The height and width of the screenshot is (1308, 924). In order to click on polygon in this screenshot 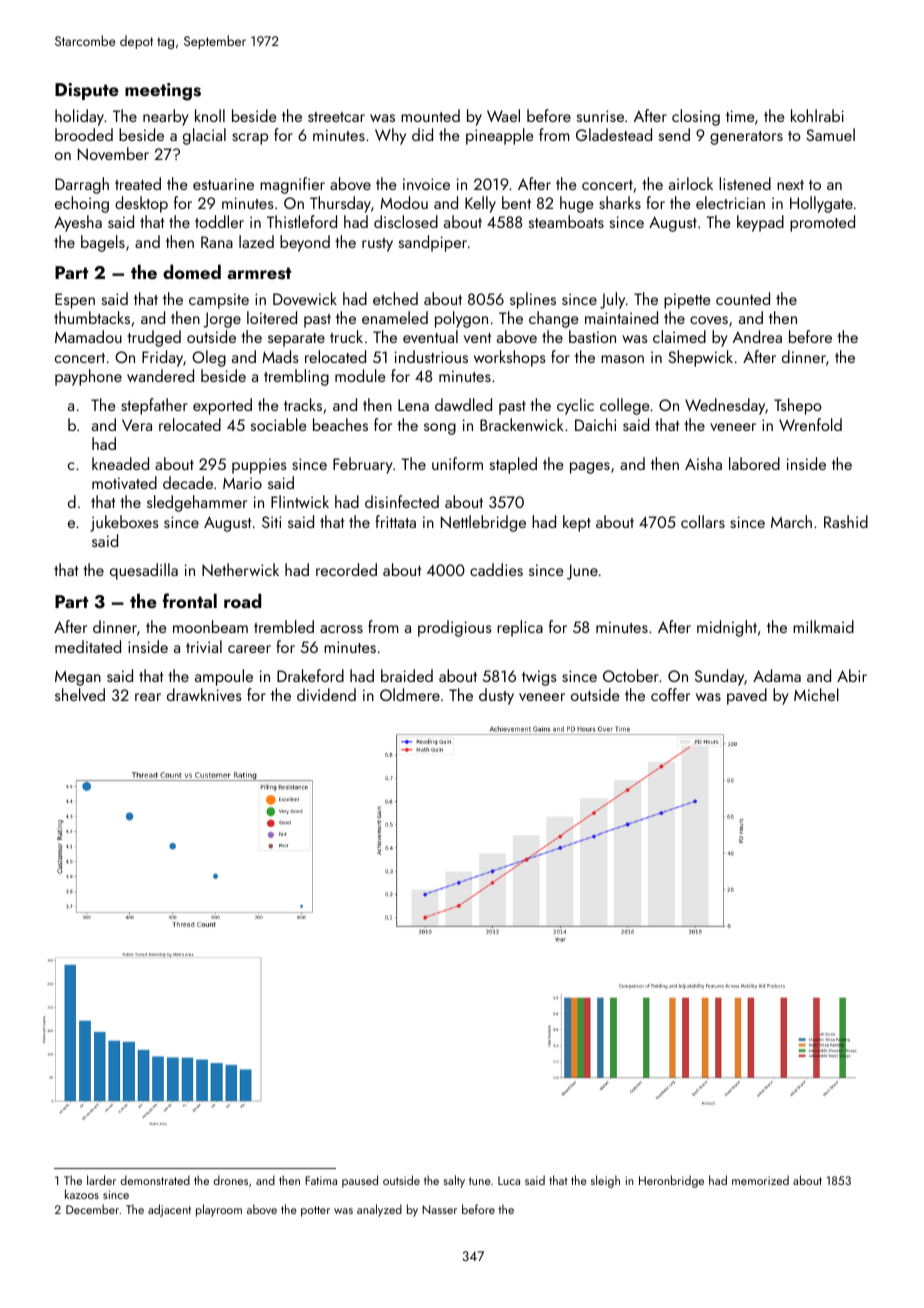, I will do `click(461, 319)`.
